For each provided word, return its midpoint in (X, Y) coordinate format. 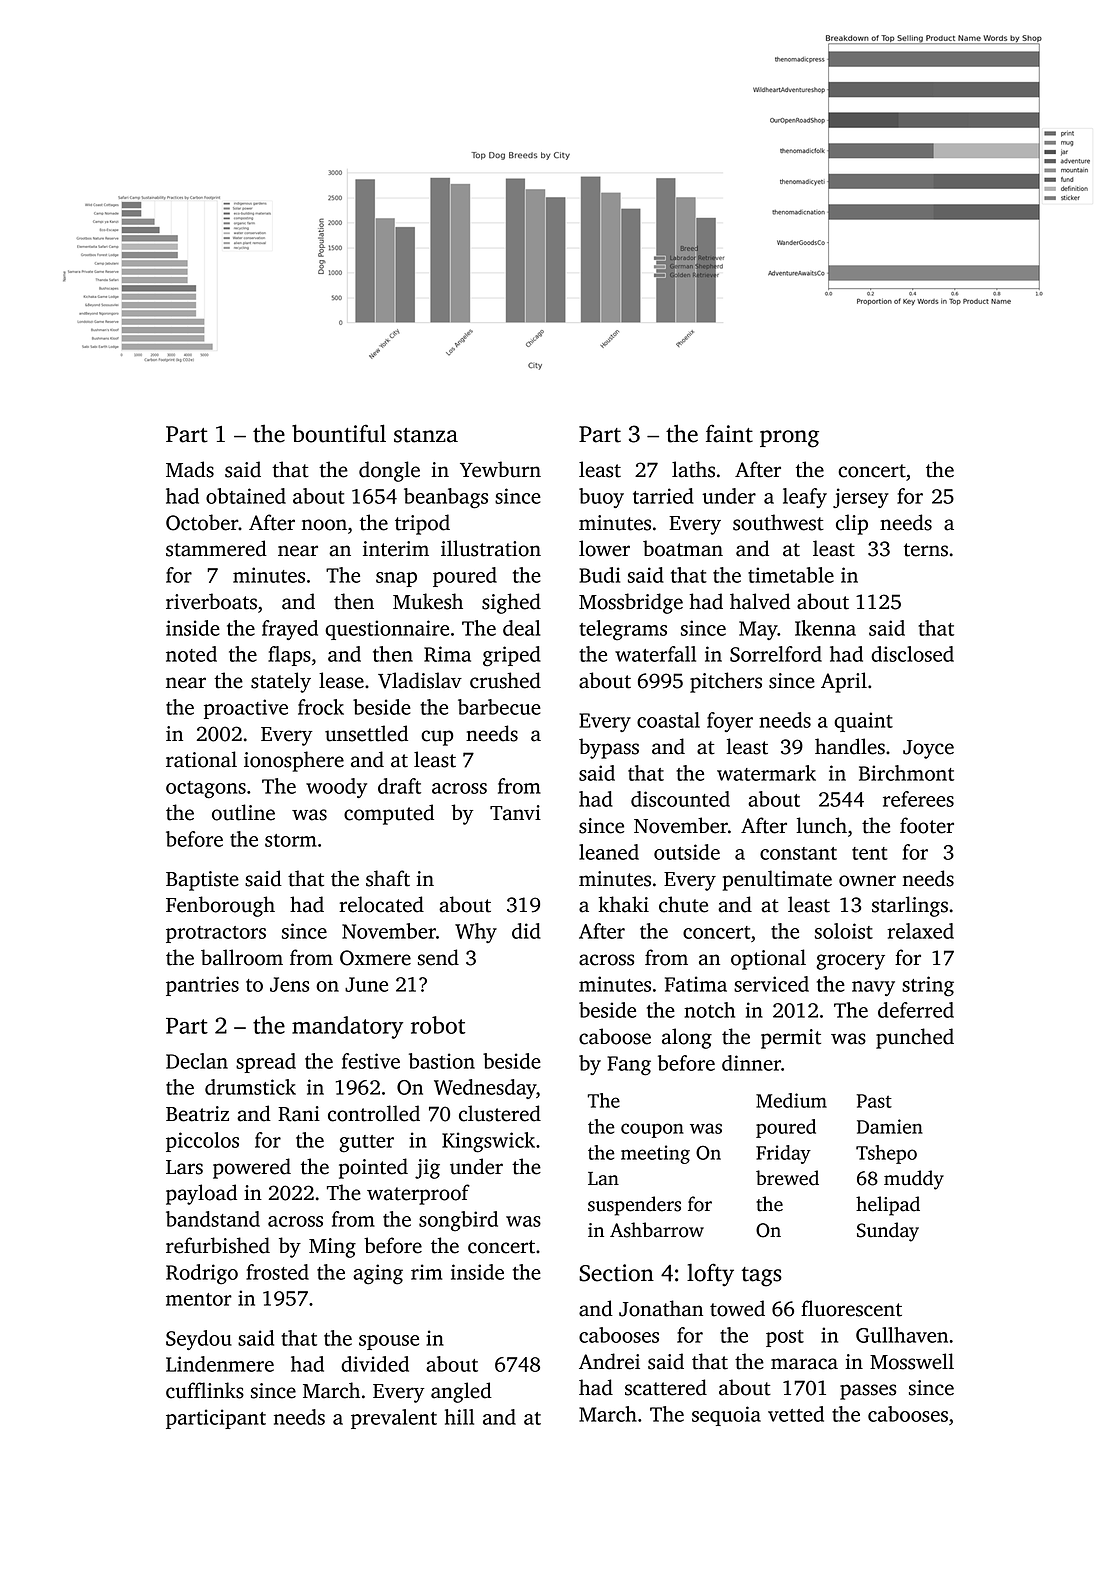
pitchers (726, 682)
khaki (623, 904)
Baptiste (202, 881)
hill (459, 1417)
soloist (844, 931)
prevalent (394, 1419)
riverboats (211, 601)
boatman (683, 548)
